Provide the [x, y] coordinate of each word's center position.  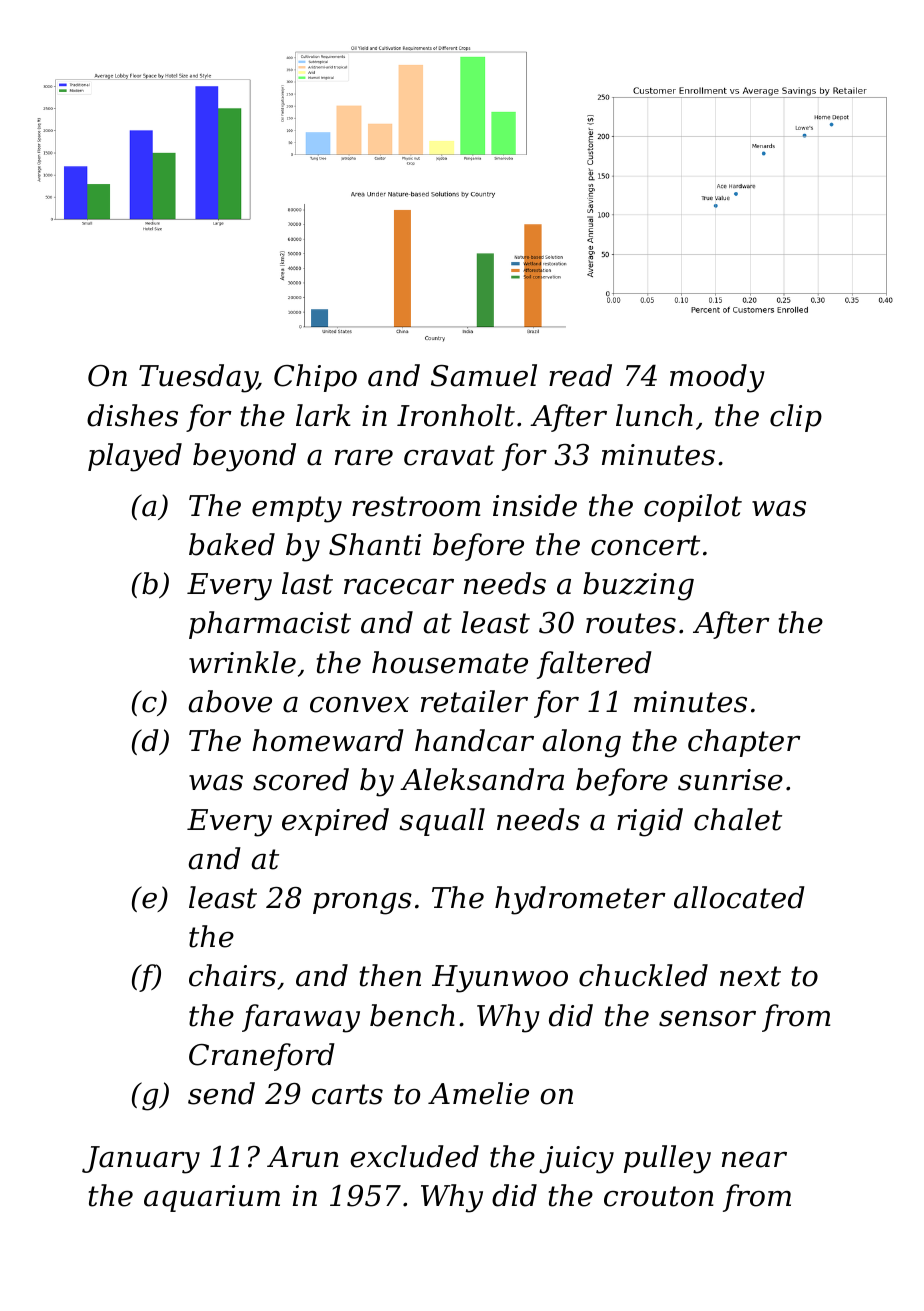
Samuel [484, 375]
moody [717, 378]
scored [301, 779]
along [582, 743]
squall [442, 822]
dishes [132, 415]
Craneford [262, 1057]
